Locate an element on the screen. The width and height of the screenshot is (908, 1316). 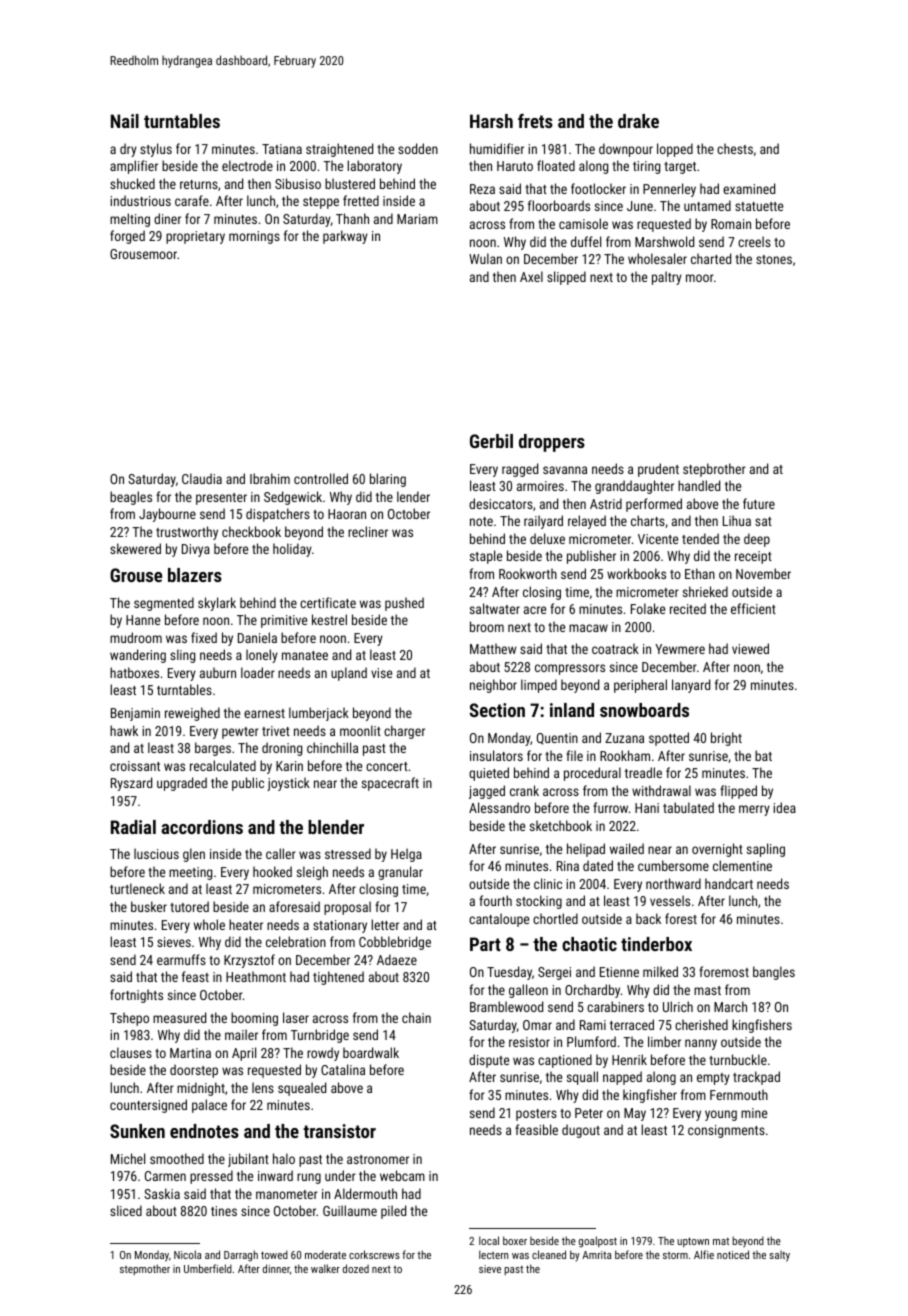
Harsh is located at coordinates (491, 121).
